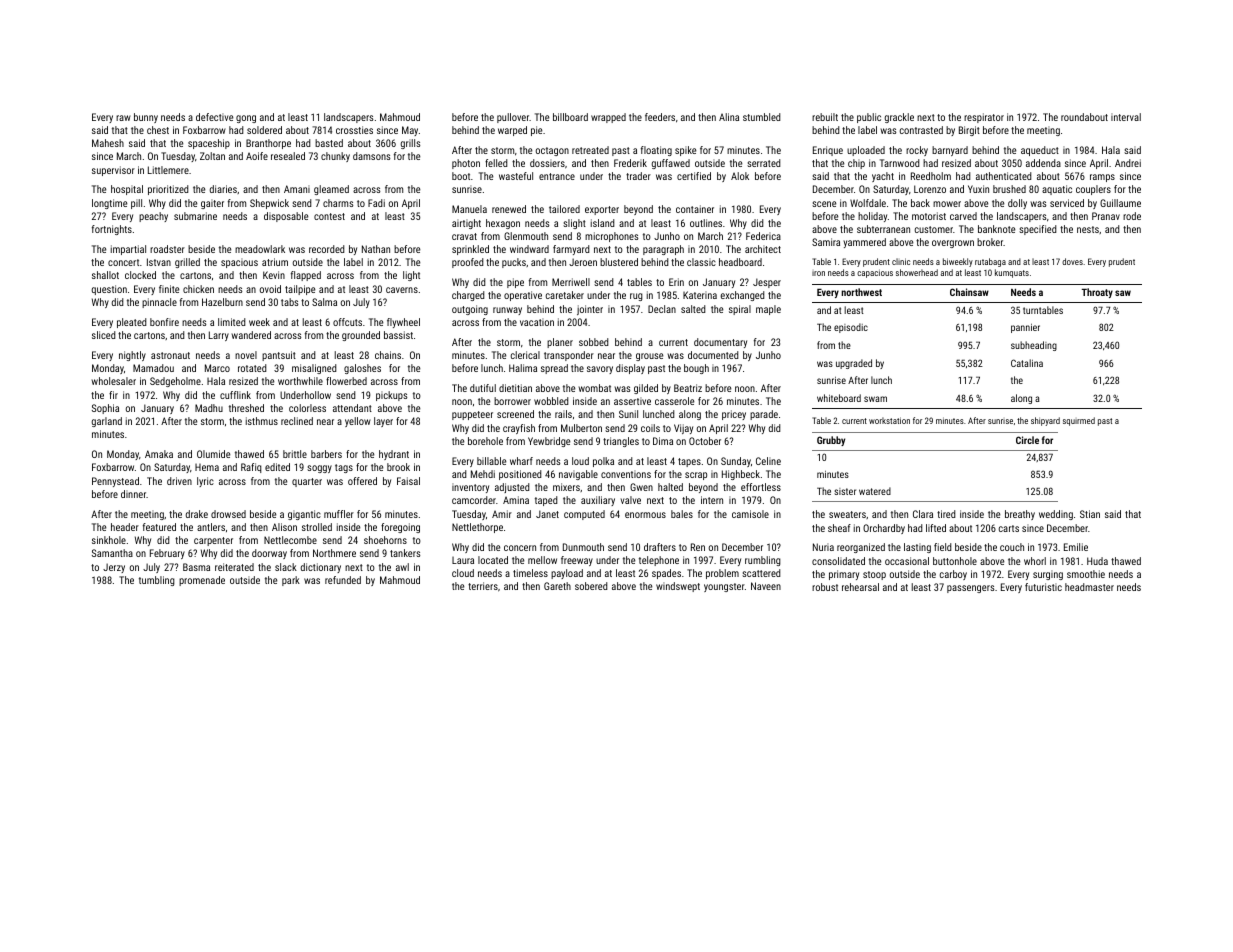  What do you see at coordinates (132, 356) in the document?
I see `nightly` at bounding box center [132, 356].
